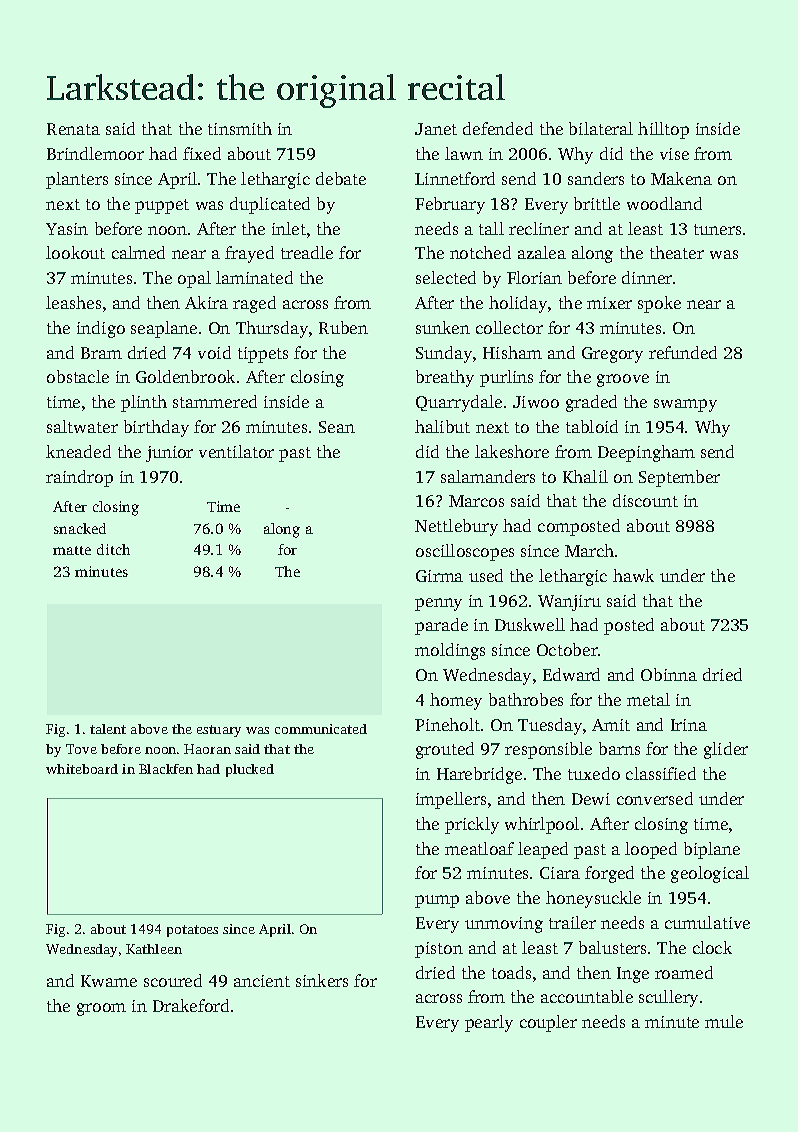 The height and width of the image is (1132, 798). I want to click on pearly, so click(489, 1023).
